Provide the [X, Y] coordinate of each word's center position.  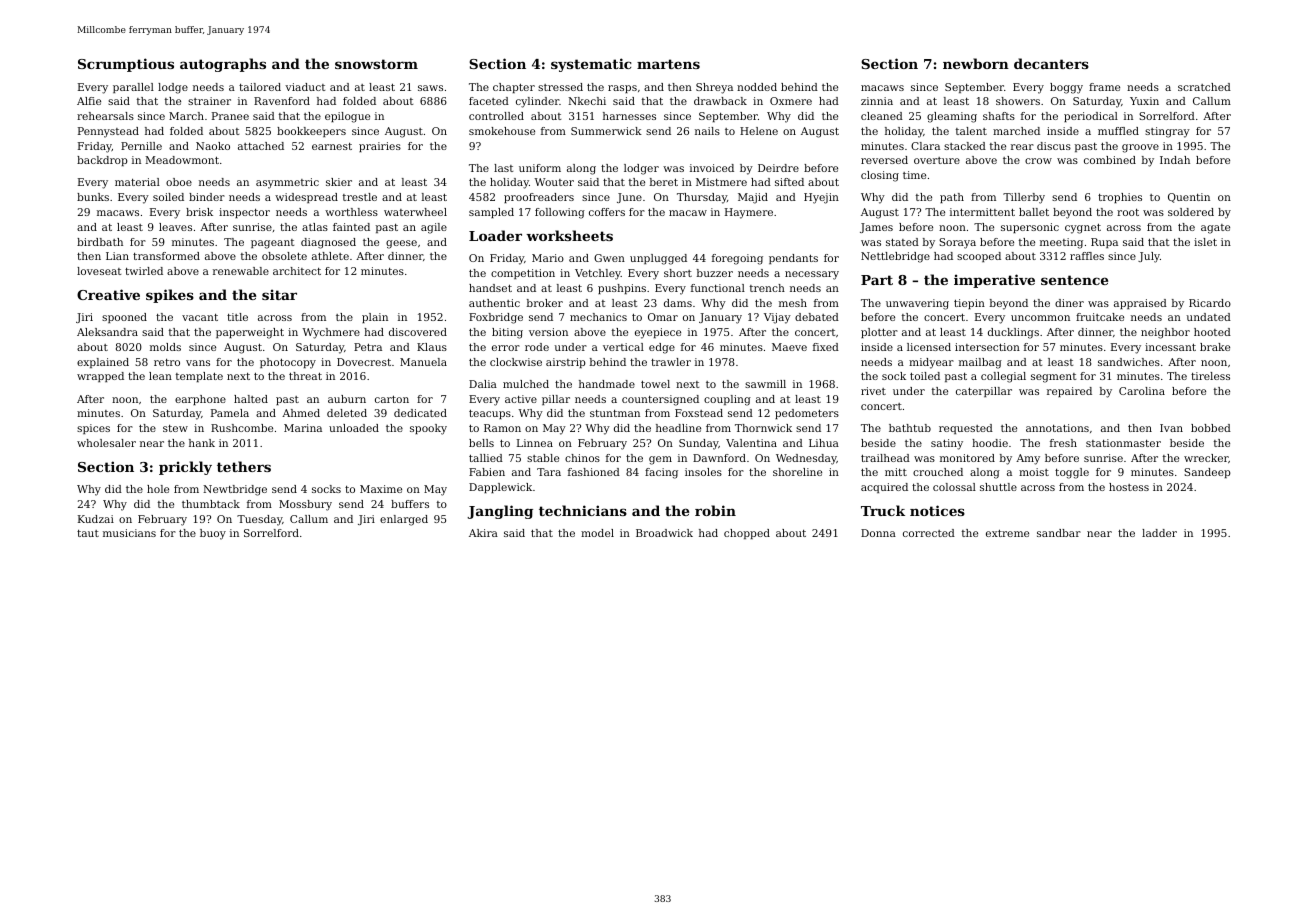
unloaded [354, 428]
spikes [170, 296]
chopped [747, 534]
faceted [489, 101]
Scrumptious [126, 65]
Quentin [1189, 198]
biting [507, 333]
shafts [999, 116]
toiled [925, 376]
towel [655, 384]
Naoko [213, 146]
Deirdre [778, 168]
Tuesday [259, 520]
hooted [1212, 332]
